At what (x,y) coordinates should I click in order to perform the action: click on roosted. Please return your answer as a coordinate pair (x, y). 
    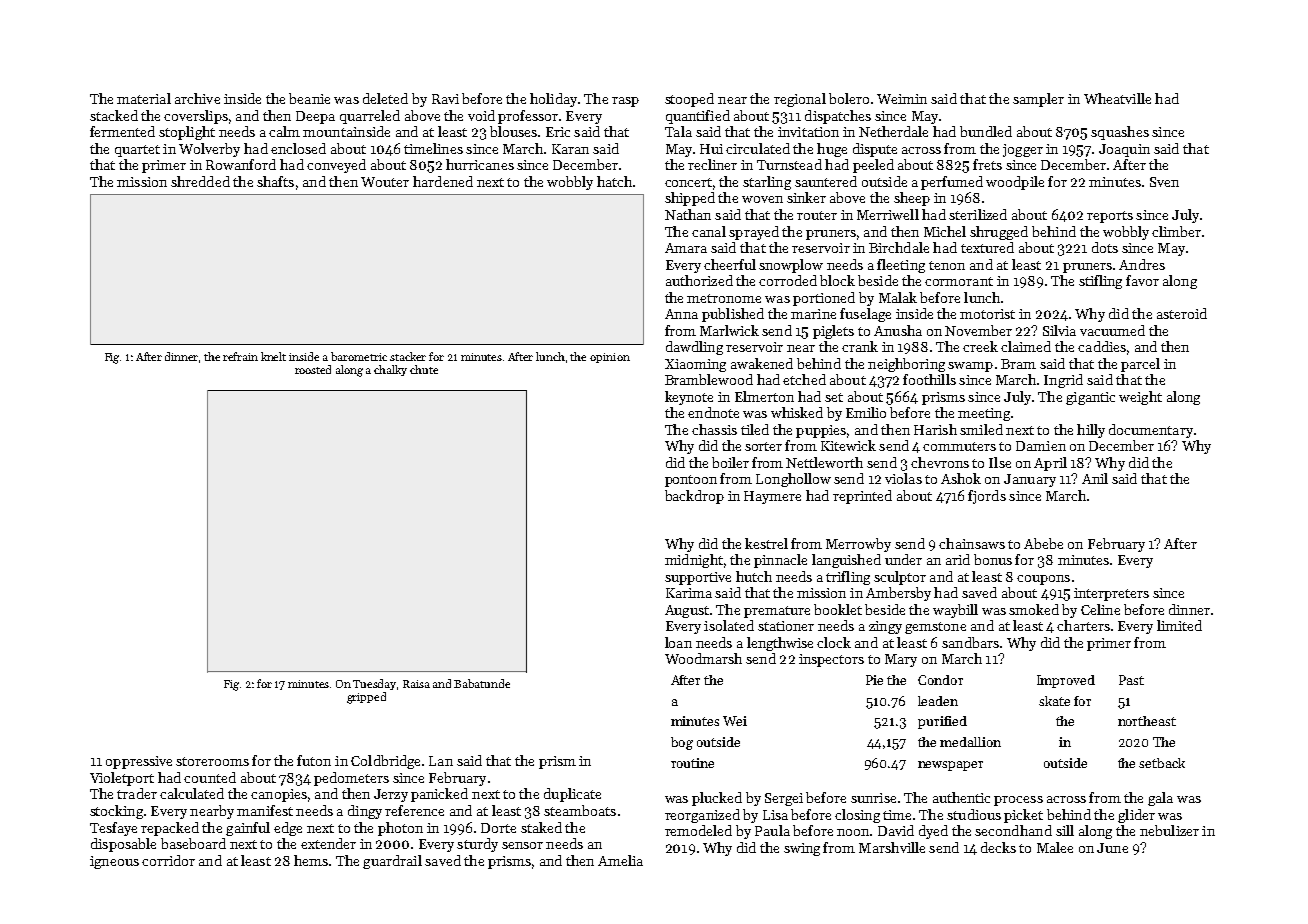
    Looking at the image, I should click on (313, 369).
